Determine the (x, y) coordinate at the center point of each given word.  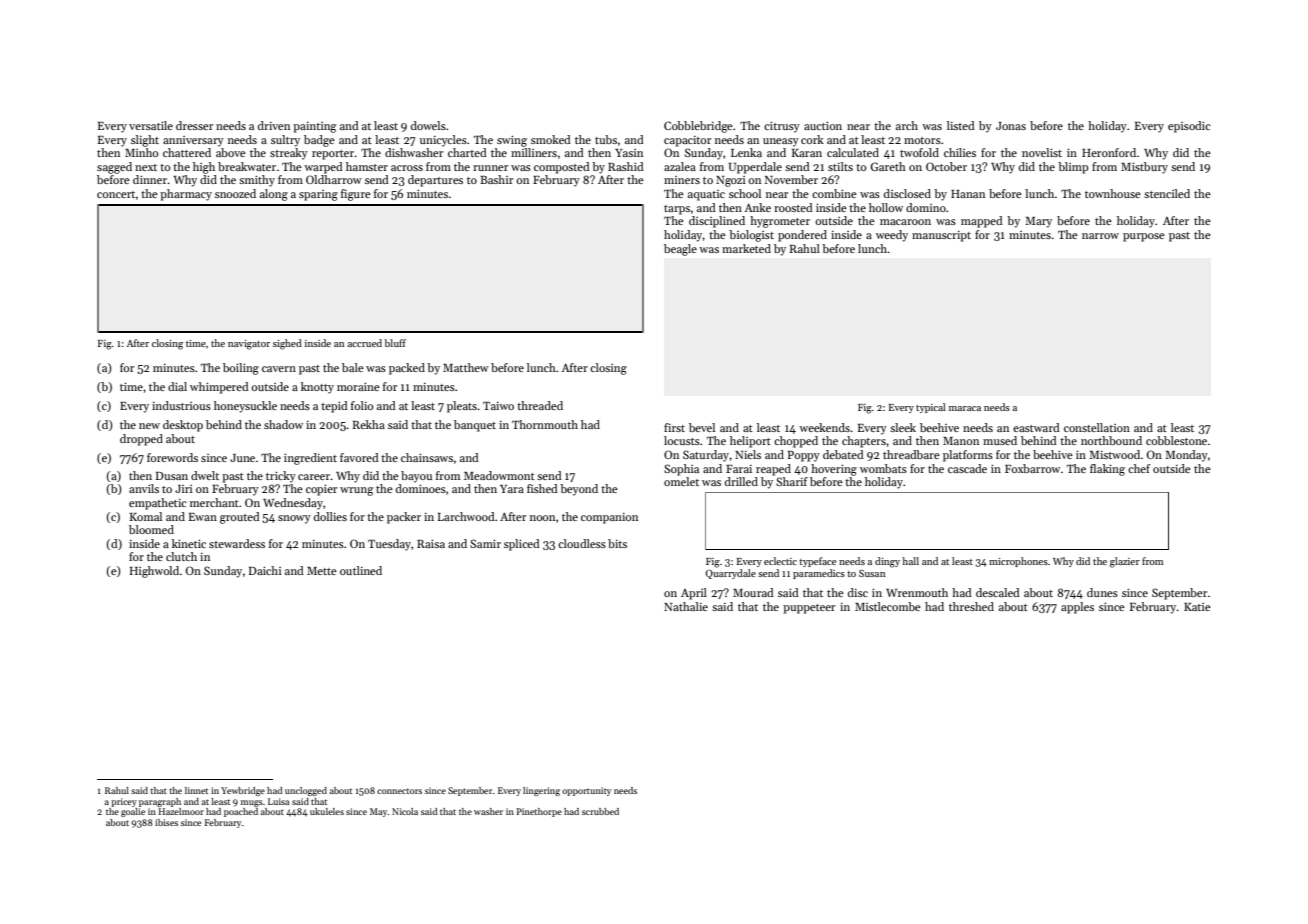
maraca (965, 408)
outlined (361, 570)
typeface (817, 562)
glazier (1125, 562)
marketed (746, 248)
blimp (1073, 168)
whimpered (219, 388)
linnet (196, 790)
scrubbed (600, 811)
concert (116, 194)
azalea (680, 166)
